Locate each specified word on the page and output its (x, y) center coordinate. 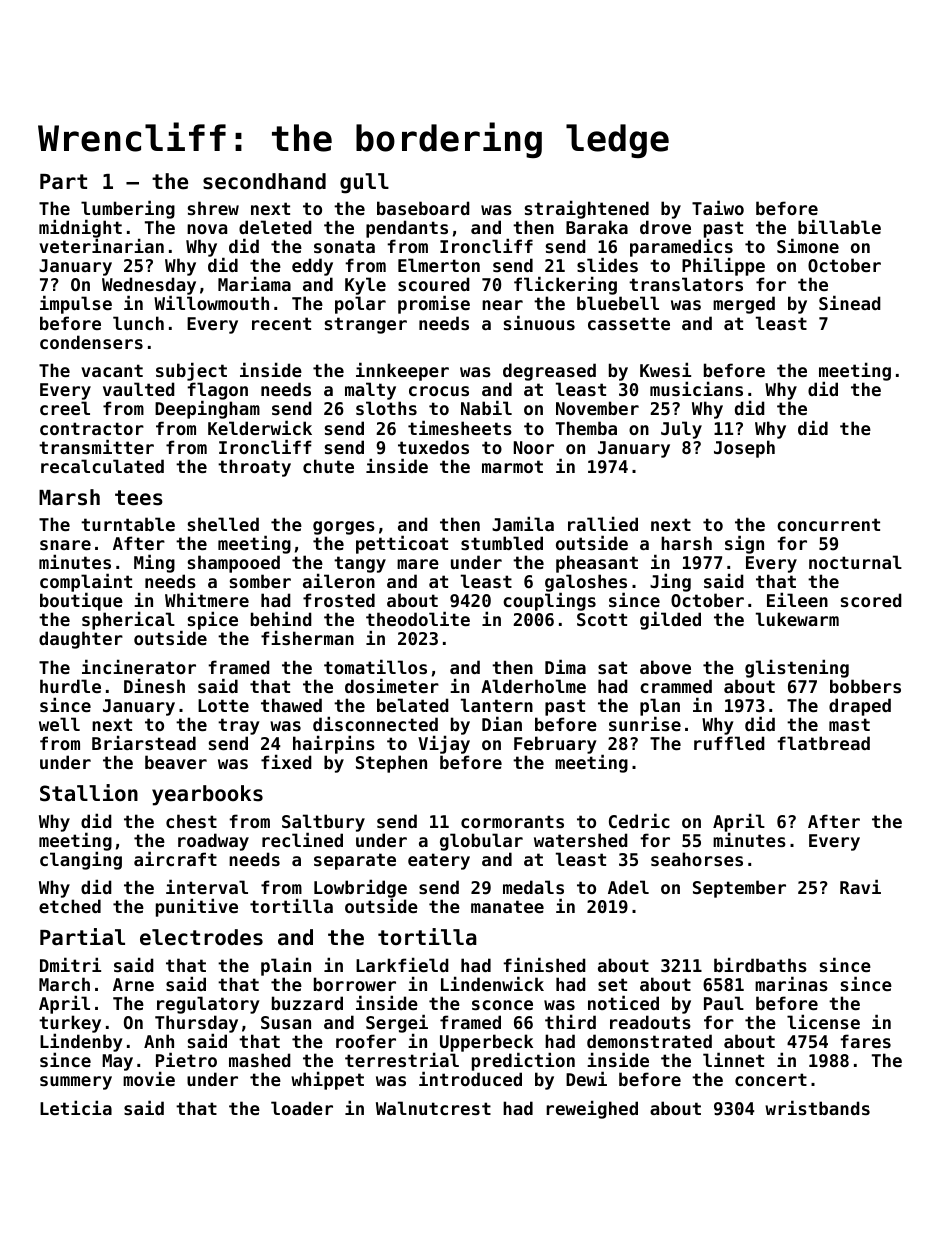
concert (771, 1079)
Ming (154, 563)
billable (839, 226)
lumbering (128, 210)
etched (70, 906)
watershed (581, 840)
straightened (587, 209)
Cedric (639, 820)
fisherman (307, 637)
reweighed (592, 1109)
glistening (797, 668)
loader (302, 1108)
